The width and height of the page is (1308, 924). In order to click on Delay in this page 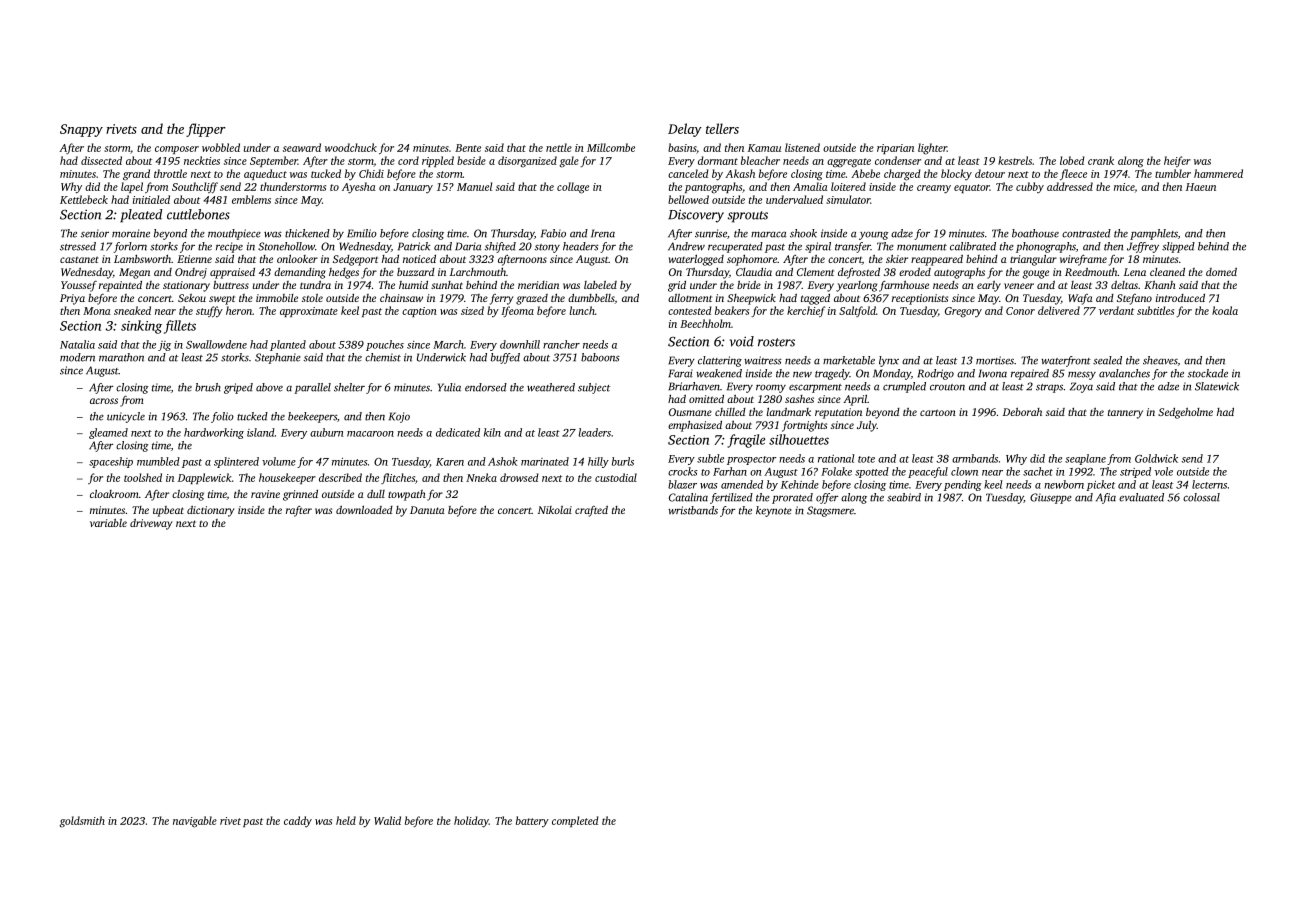, I will do `click(685, 130)`.
